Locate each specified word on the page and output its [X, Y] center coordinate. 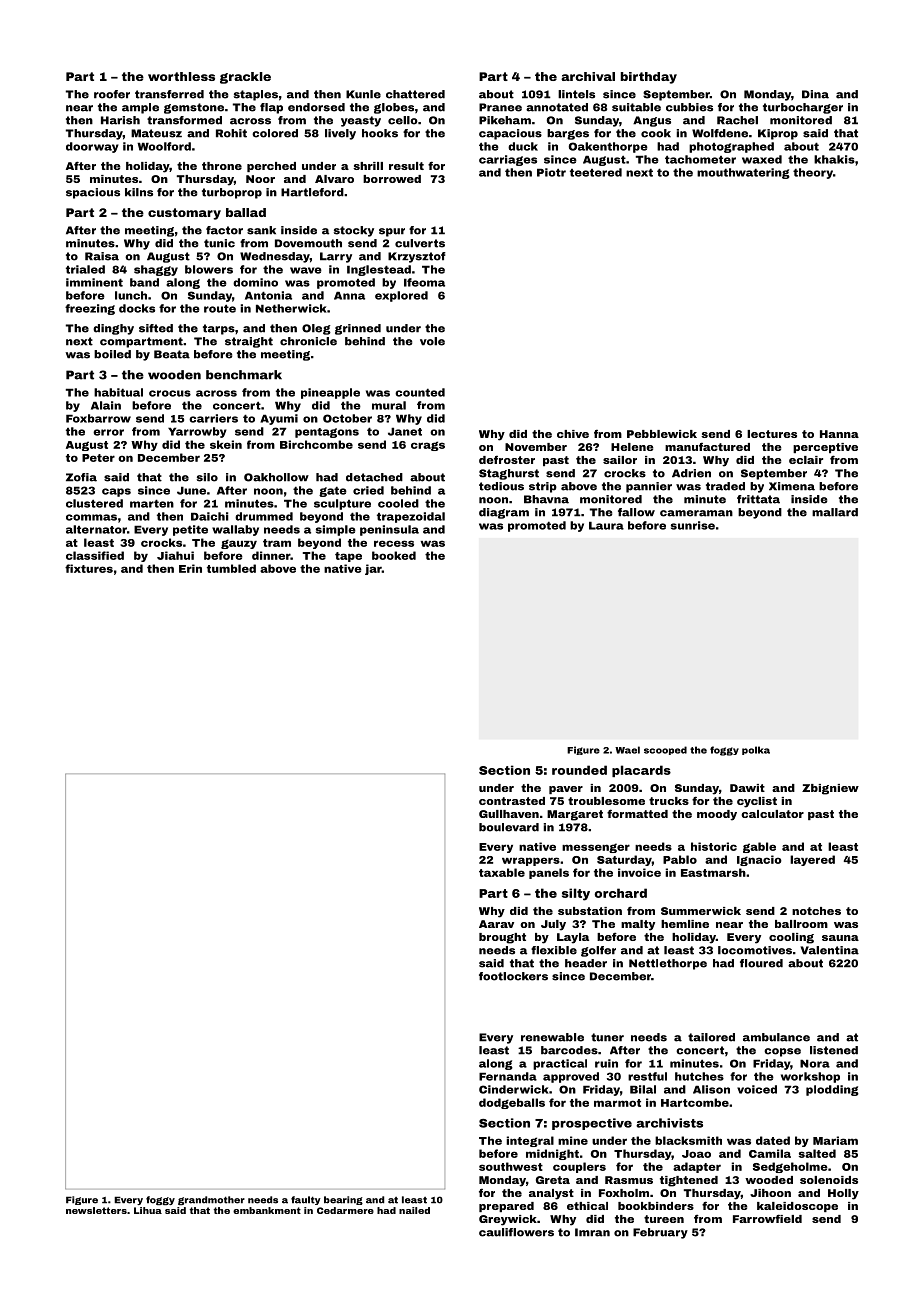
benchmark [244, 375]
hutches [699, 1076]
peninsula [389, 530]
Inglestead [379, 270]
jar [373, 569]
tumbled [231, 568]
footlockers [513, 976]
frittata [758, 499]
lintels [576, 94]
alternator [96, 529]
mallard [835, 512]
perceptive [825, 448]
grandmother [211, 1200]
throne [222, 166]
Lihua [148, 1210]
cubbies [689, 107]
